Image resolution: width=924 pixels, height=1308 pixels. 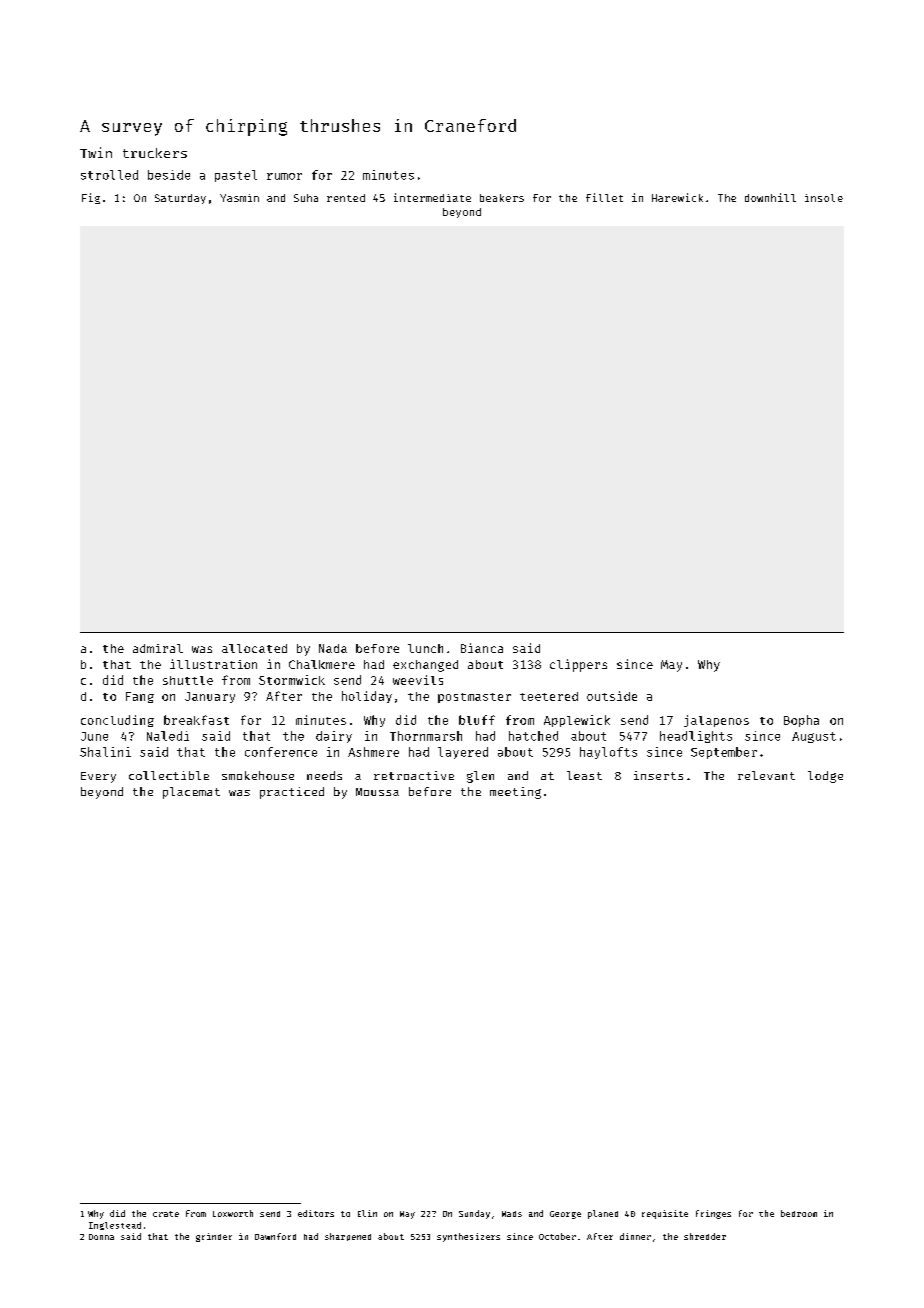 I want to click on truckers, so click(x=155, y=153).
